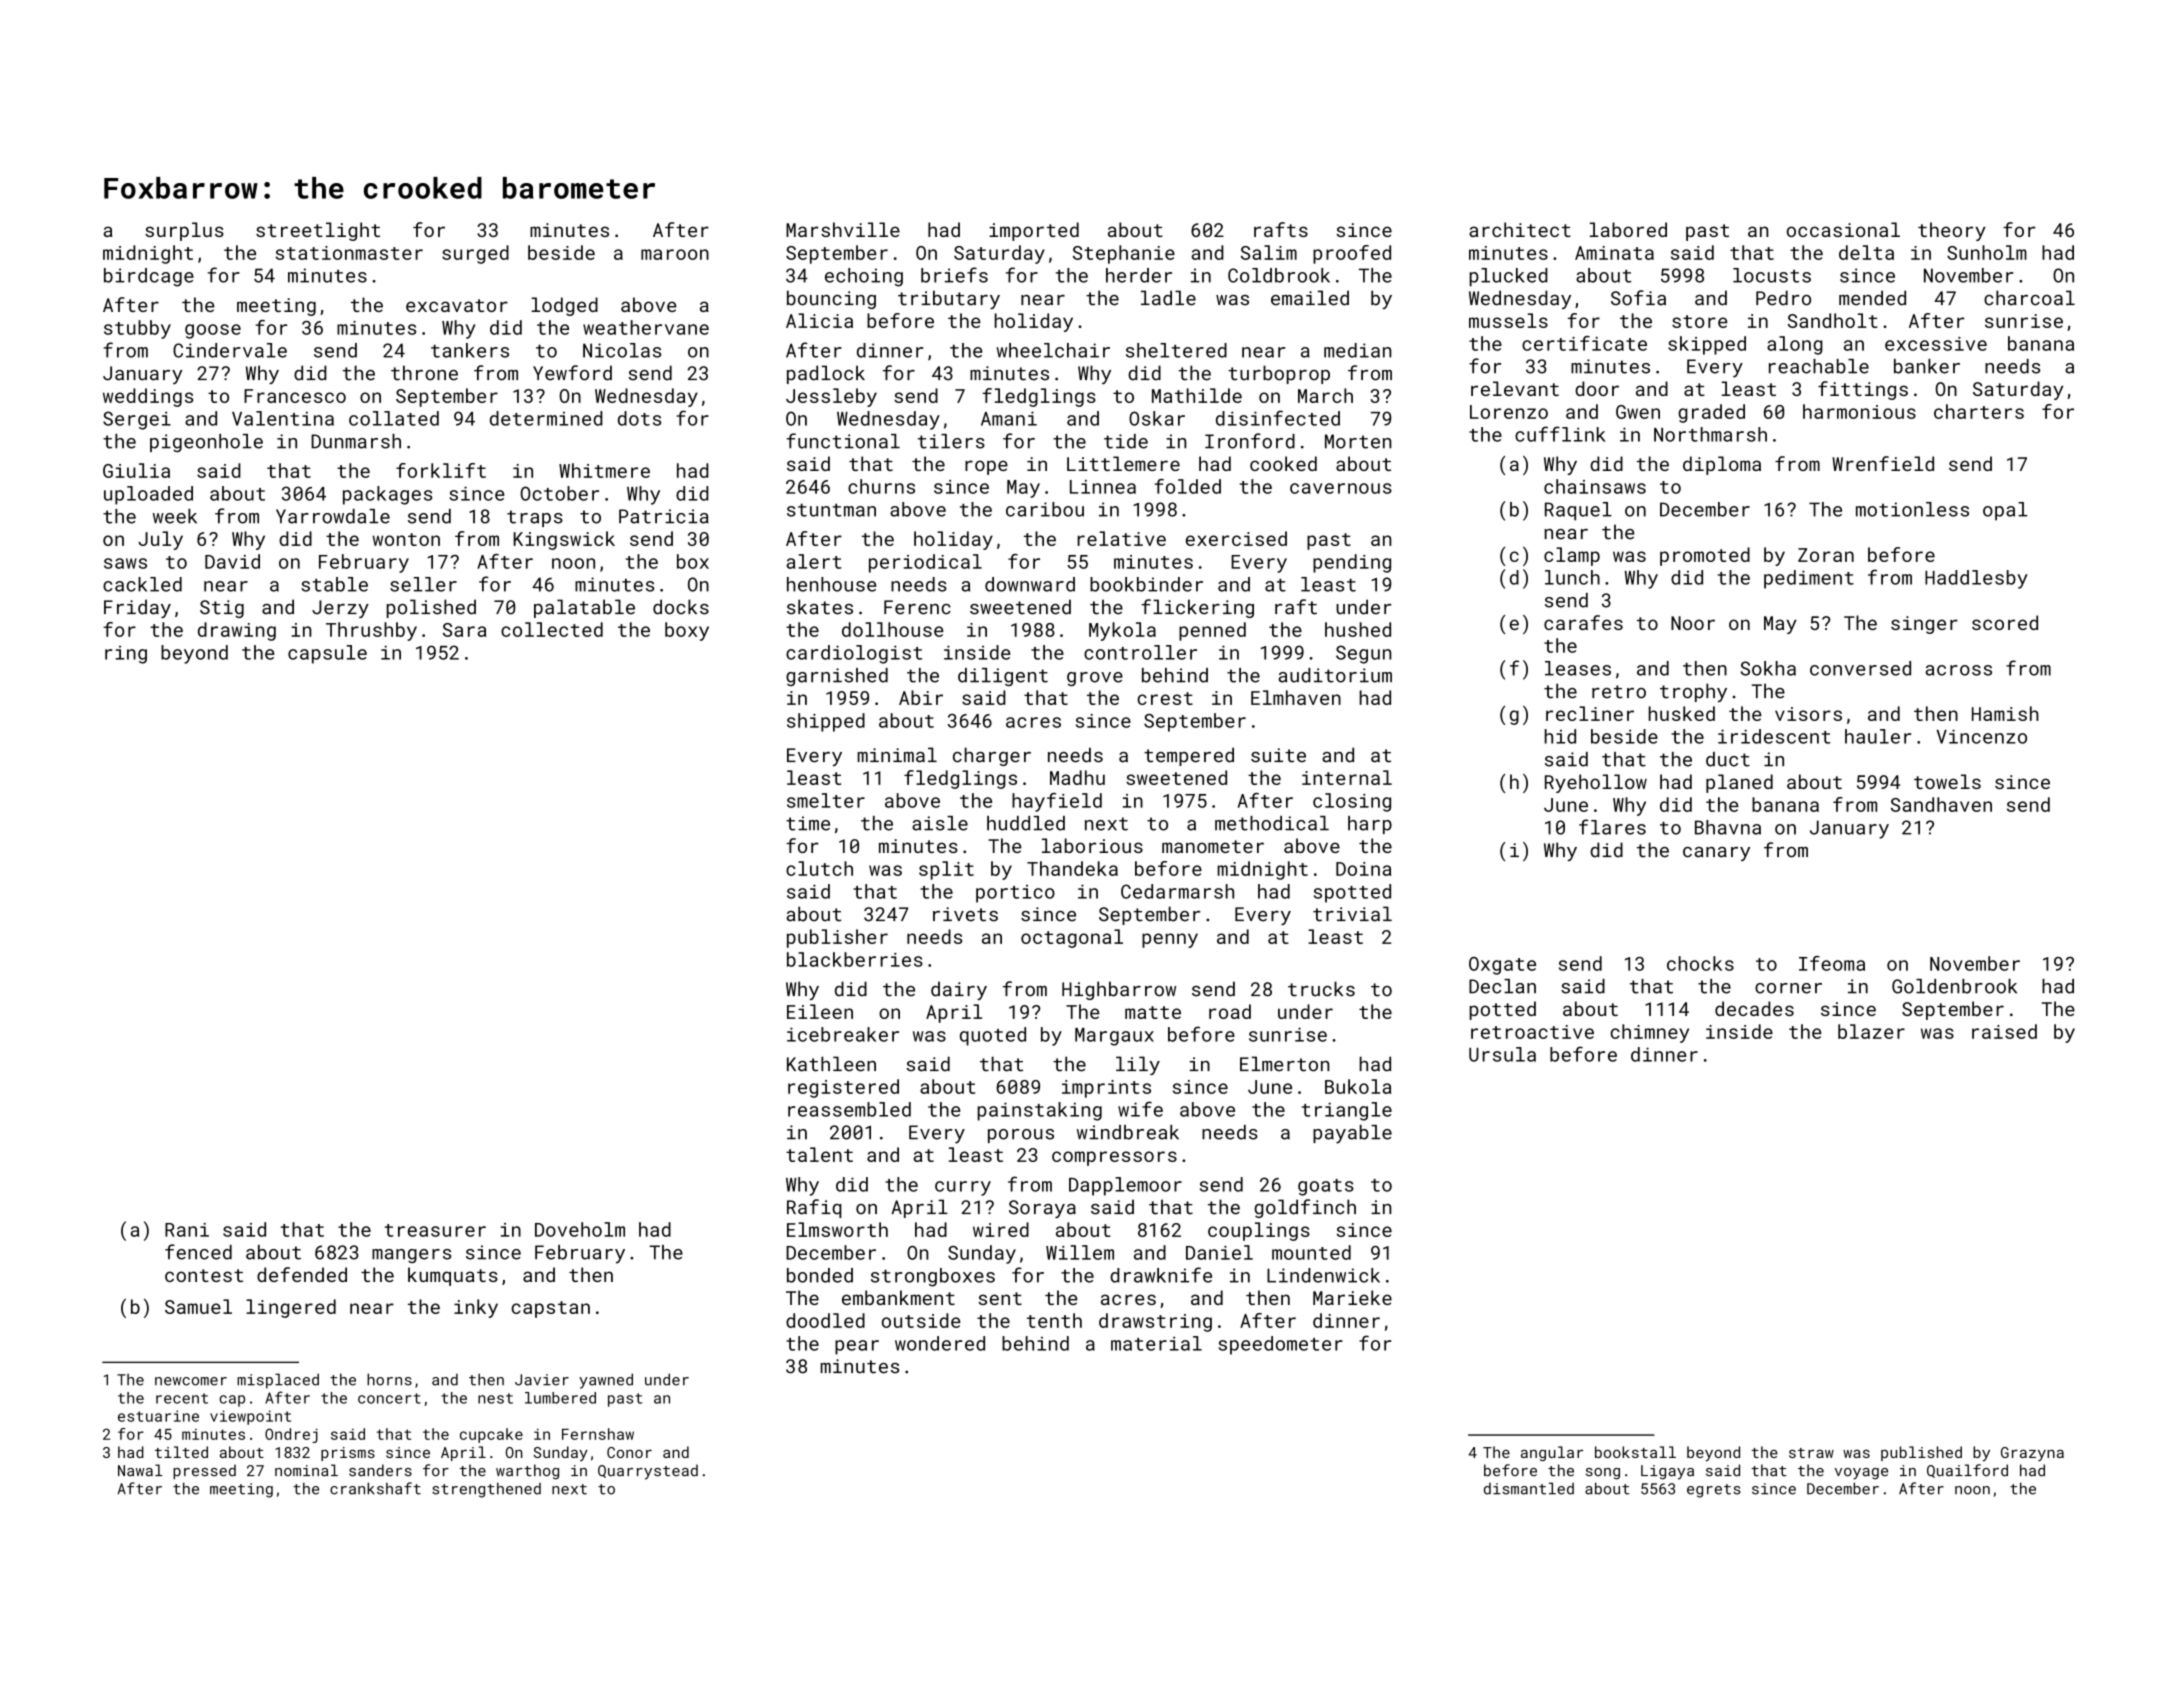 The width and height of the document is (2178, 1683). What do you see at coordinates (1358, 629) in the document?
I see `hushed` at bounding box center [1358, 629].
